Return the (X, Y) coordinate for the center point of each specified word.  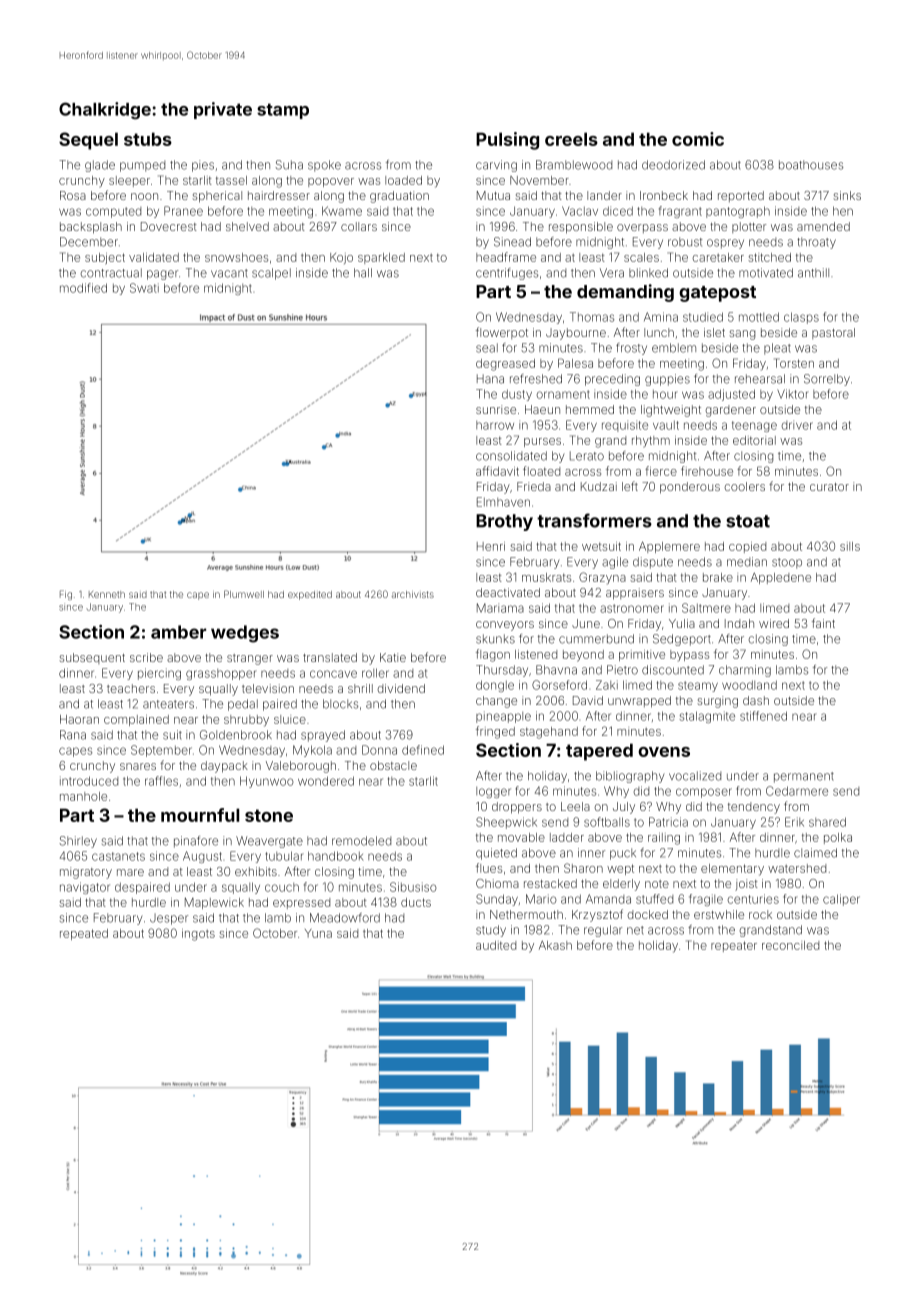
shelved (247, 226)
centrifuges (507, 274)
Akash (555, 945)
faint (823, 623)
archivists (413, 594)
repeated (84, 934)
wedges (245, 634)
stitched (769, 257)
